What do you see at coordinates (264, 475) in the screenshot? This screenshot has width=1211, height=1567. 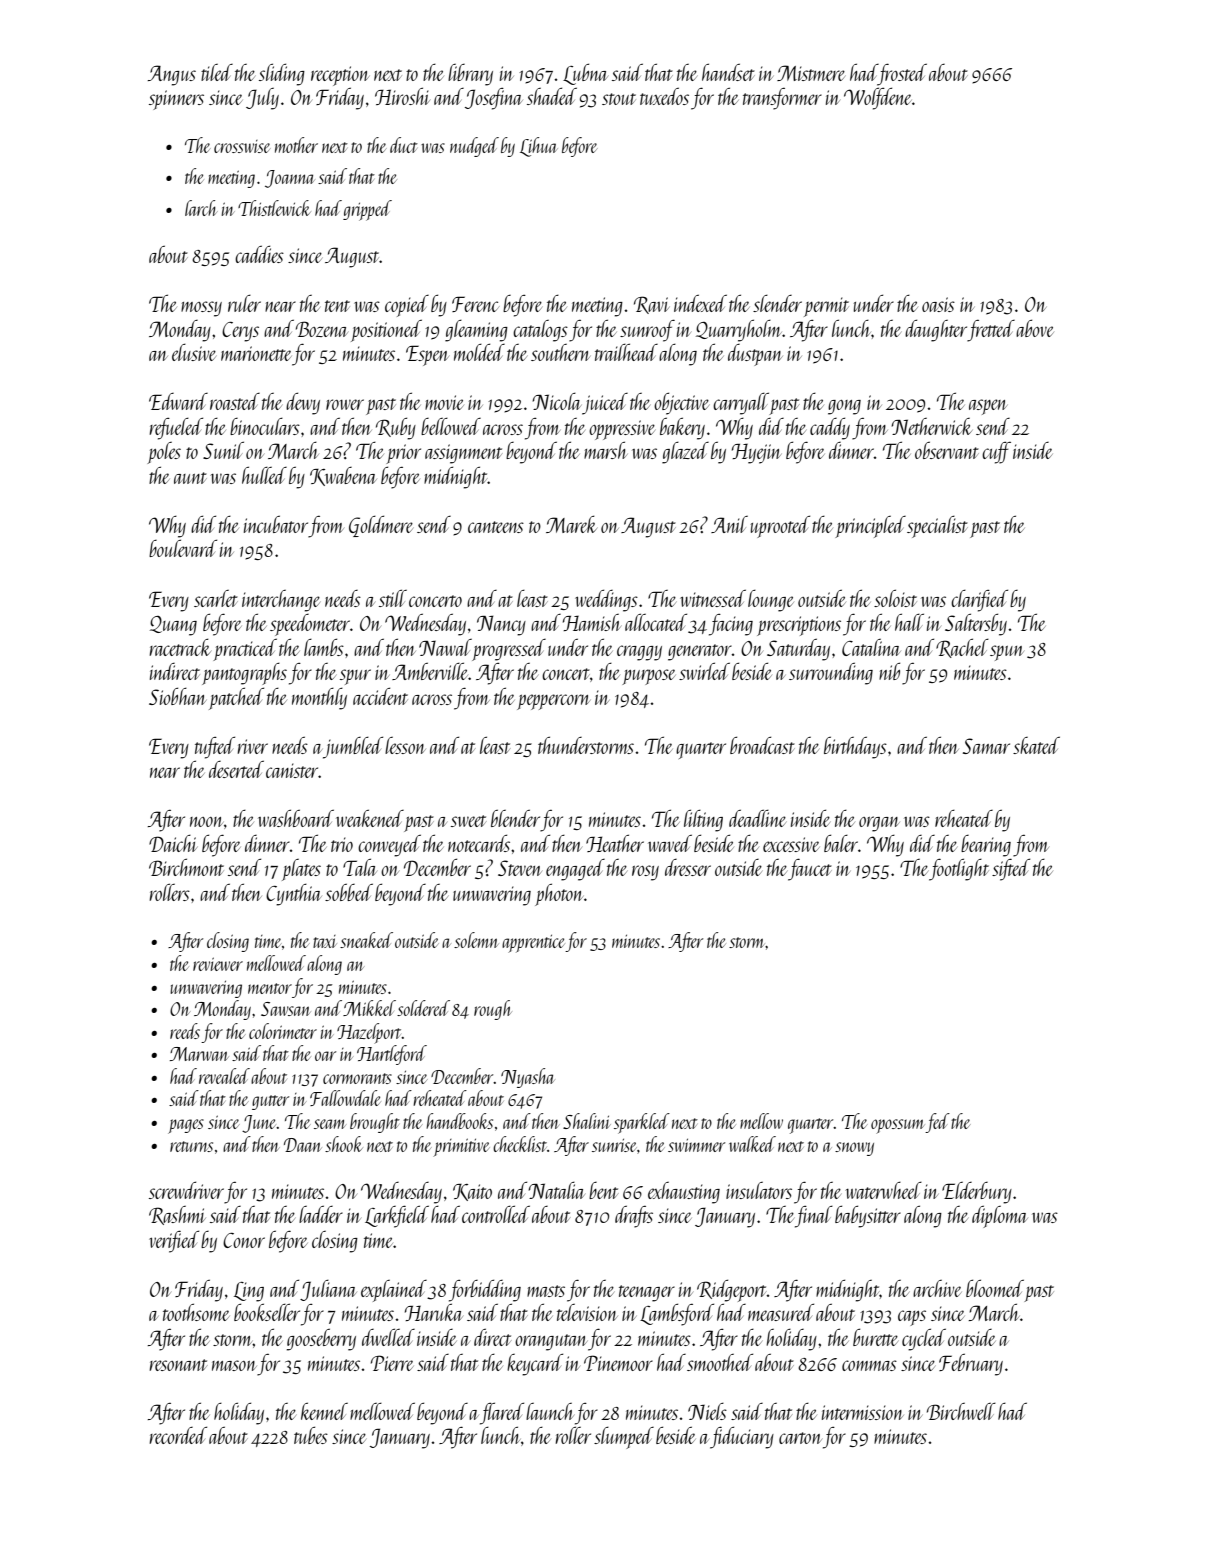 I see `hulled` at bounding box center [264, 475].
